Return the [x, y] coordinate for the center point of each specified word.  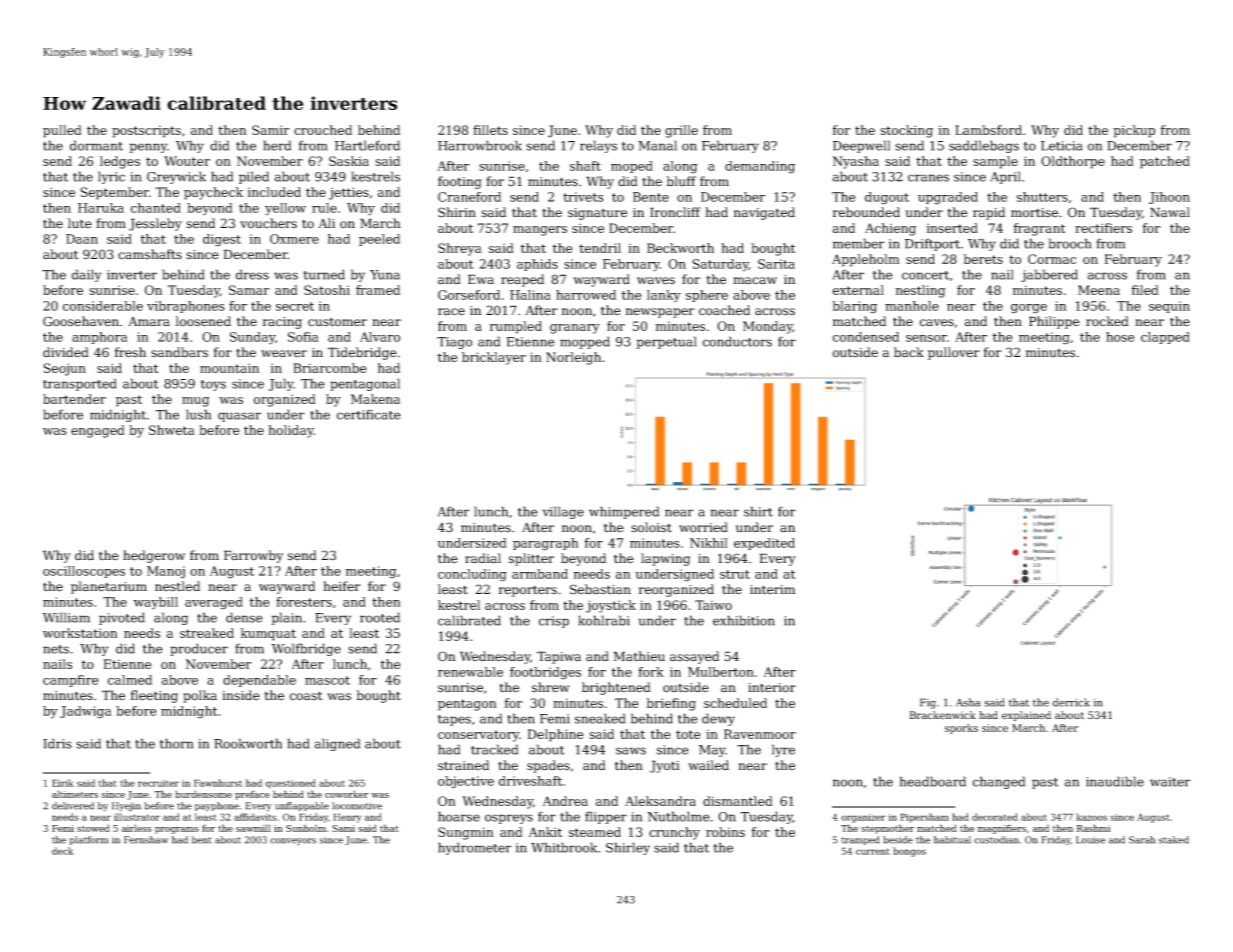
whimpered [624, 512]
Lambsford [988, 130]
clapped [1165, 338]
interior [772, 688]
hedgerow [154, 556]
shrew [551, 687]
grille [681, 131]
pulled [62, 131]
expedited [764, 544]
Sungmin [466, 833]
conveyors [293, 841]
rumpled [516, 327]
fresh [130, 352]
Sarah [1142, 840]
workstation [80, 633]
